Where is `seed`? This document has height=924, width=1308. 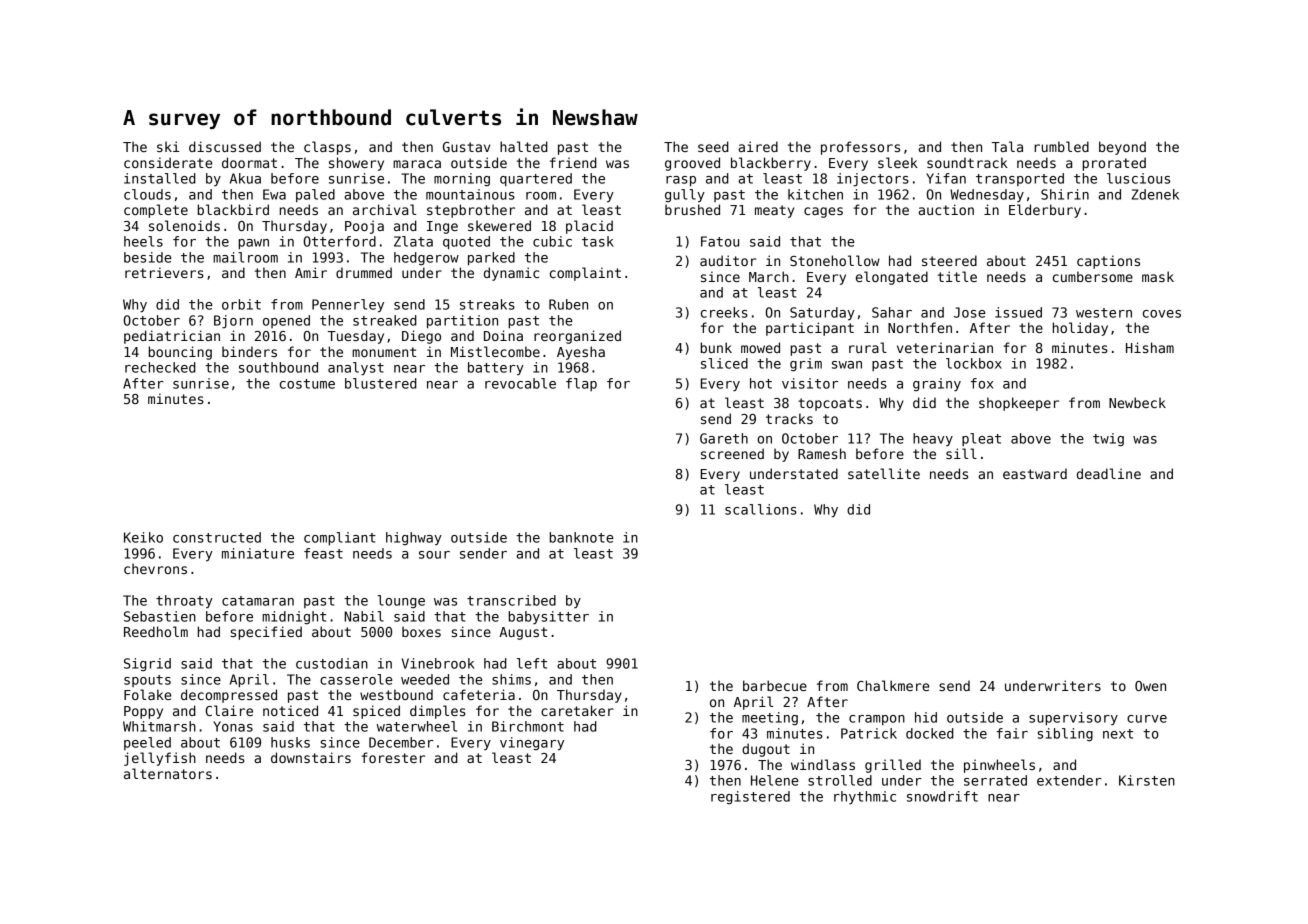
seed is located at coordinates (713, 146).
